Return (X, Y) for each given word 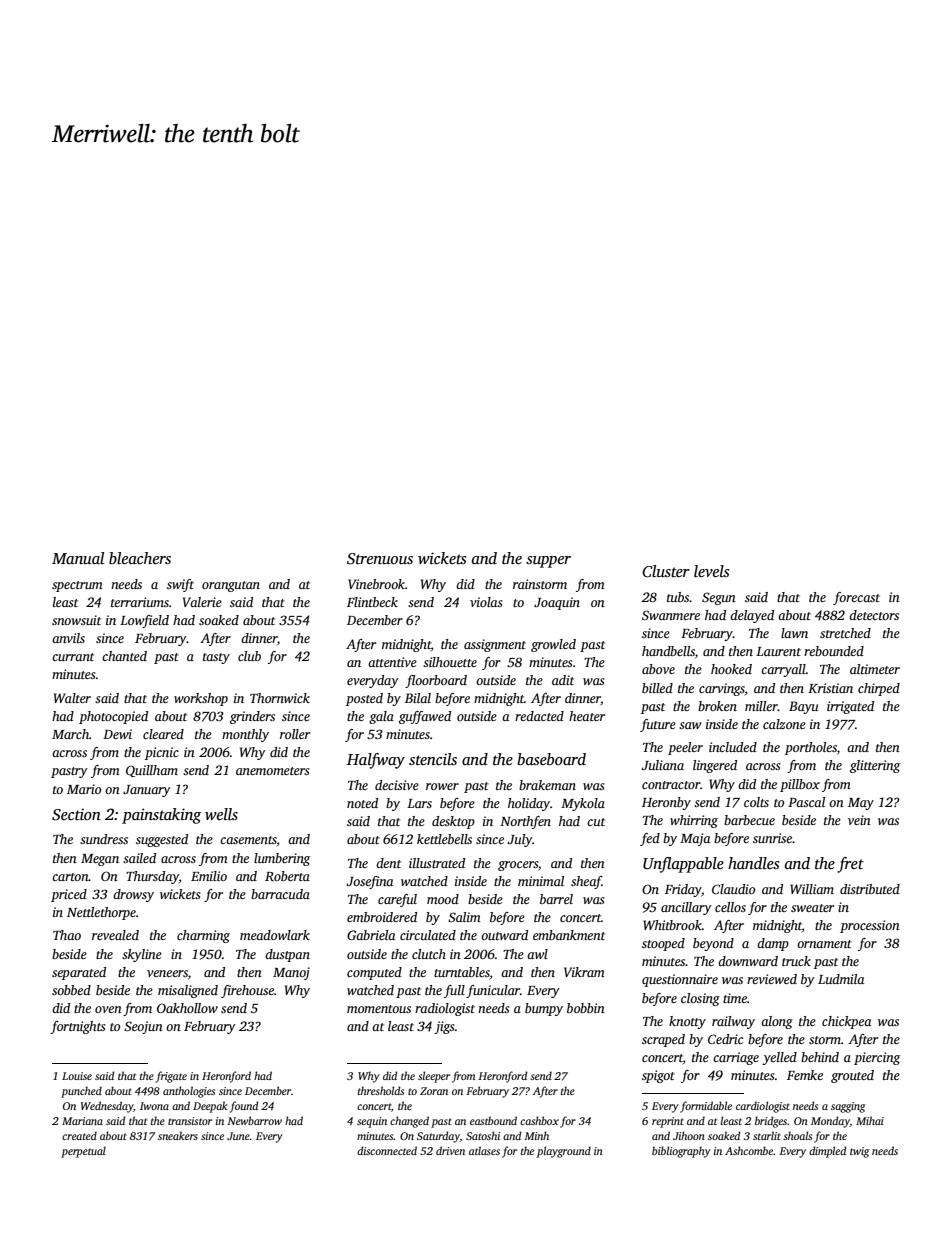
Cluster (666, 571)
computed (374, 973)
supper (548, 562)
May (861, 804)
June (238, 1136)
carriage (736, 1058)
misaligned (188, 991)
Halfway (376, 761)
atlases (484, 1150)
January (147, 791)
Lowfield (144, 621)
